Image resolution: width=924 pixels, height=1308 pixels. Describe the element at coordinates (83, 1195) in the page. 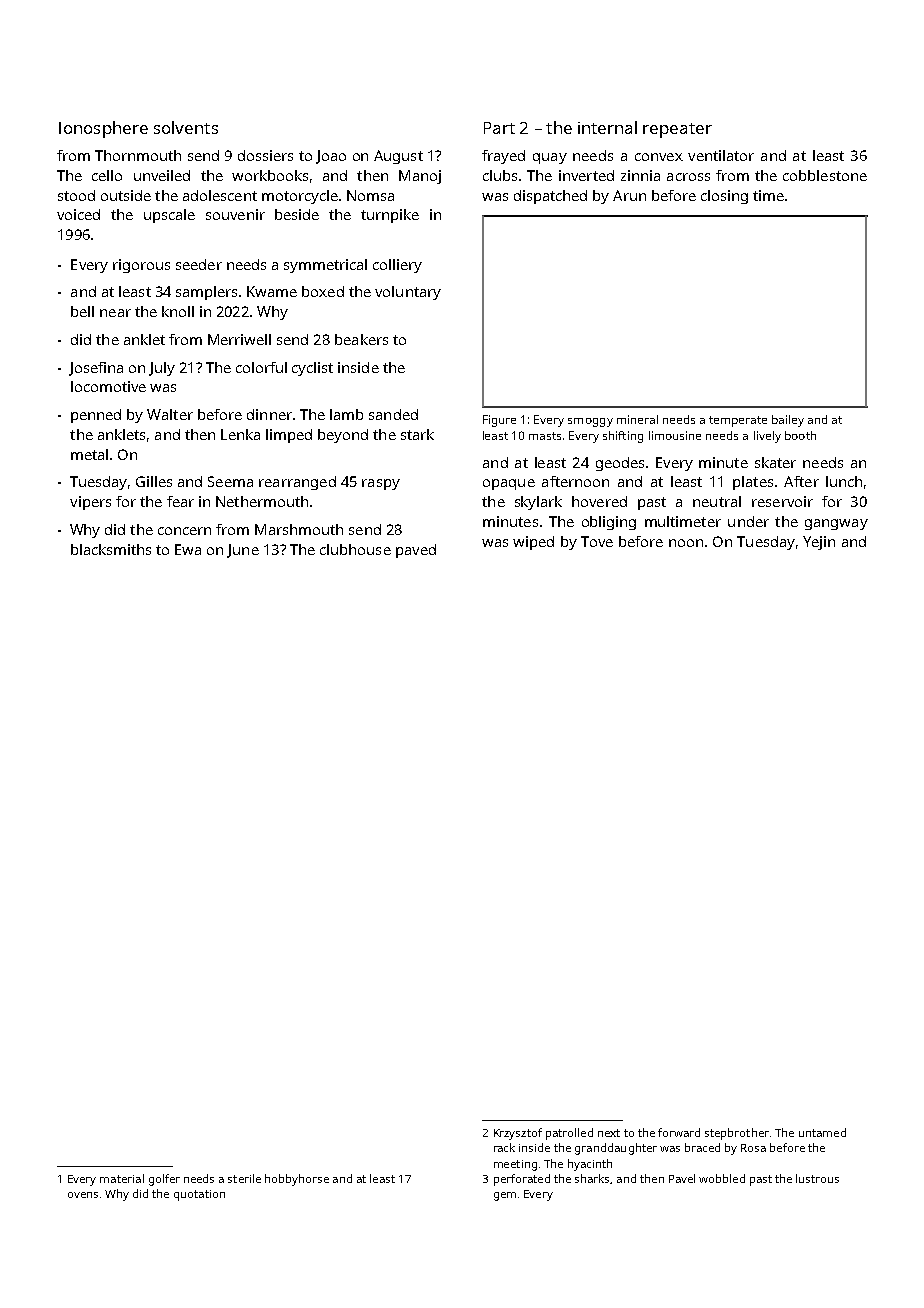

I see `ovens` at that location.
